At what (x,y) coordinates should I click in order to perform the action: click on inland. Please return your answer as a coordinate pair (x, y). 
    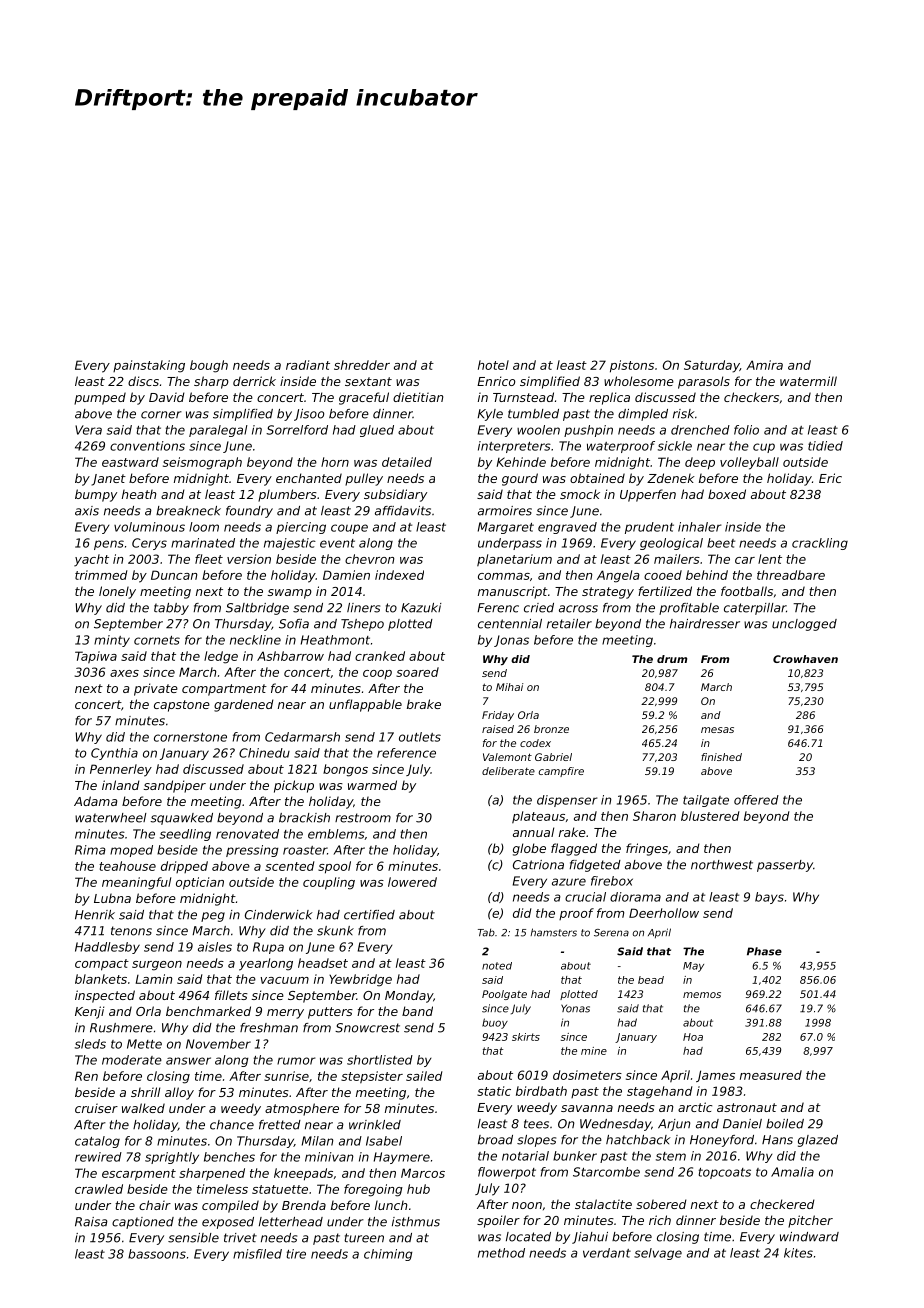
    Looking at the image, I should click on (121, 785).
